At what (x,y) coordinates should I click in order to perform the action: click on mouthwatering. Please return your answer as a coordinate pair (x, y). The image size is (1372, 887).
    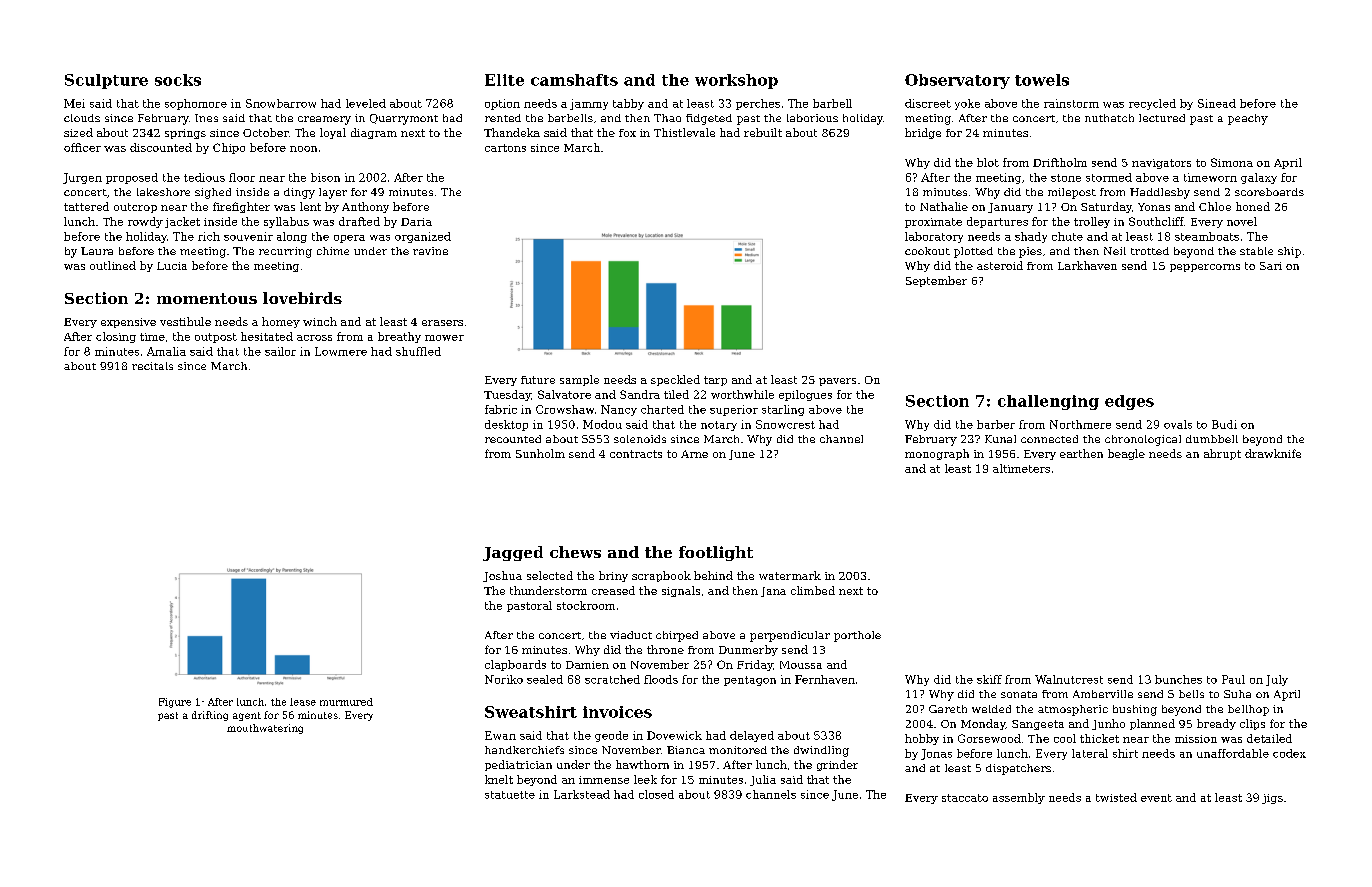
    Looking at the image, I should click on (265, 729).
